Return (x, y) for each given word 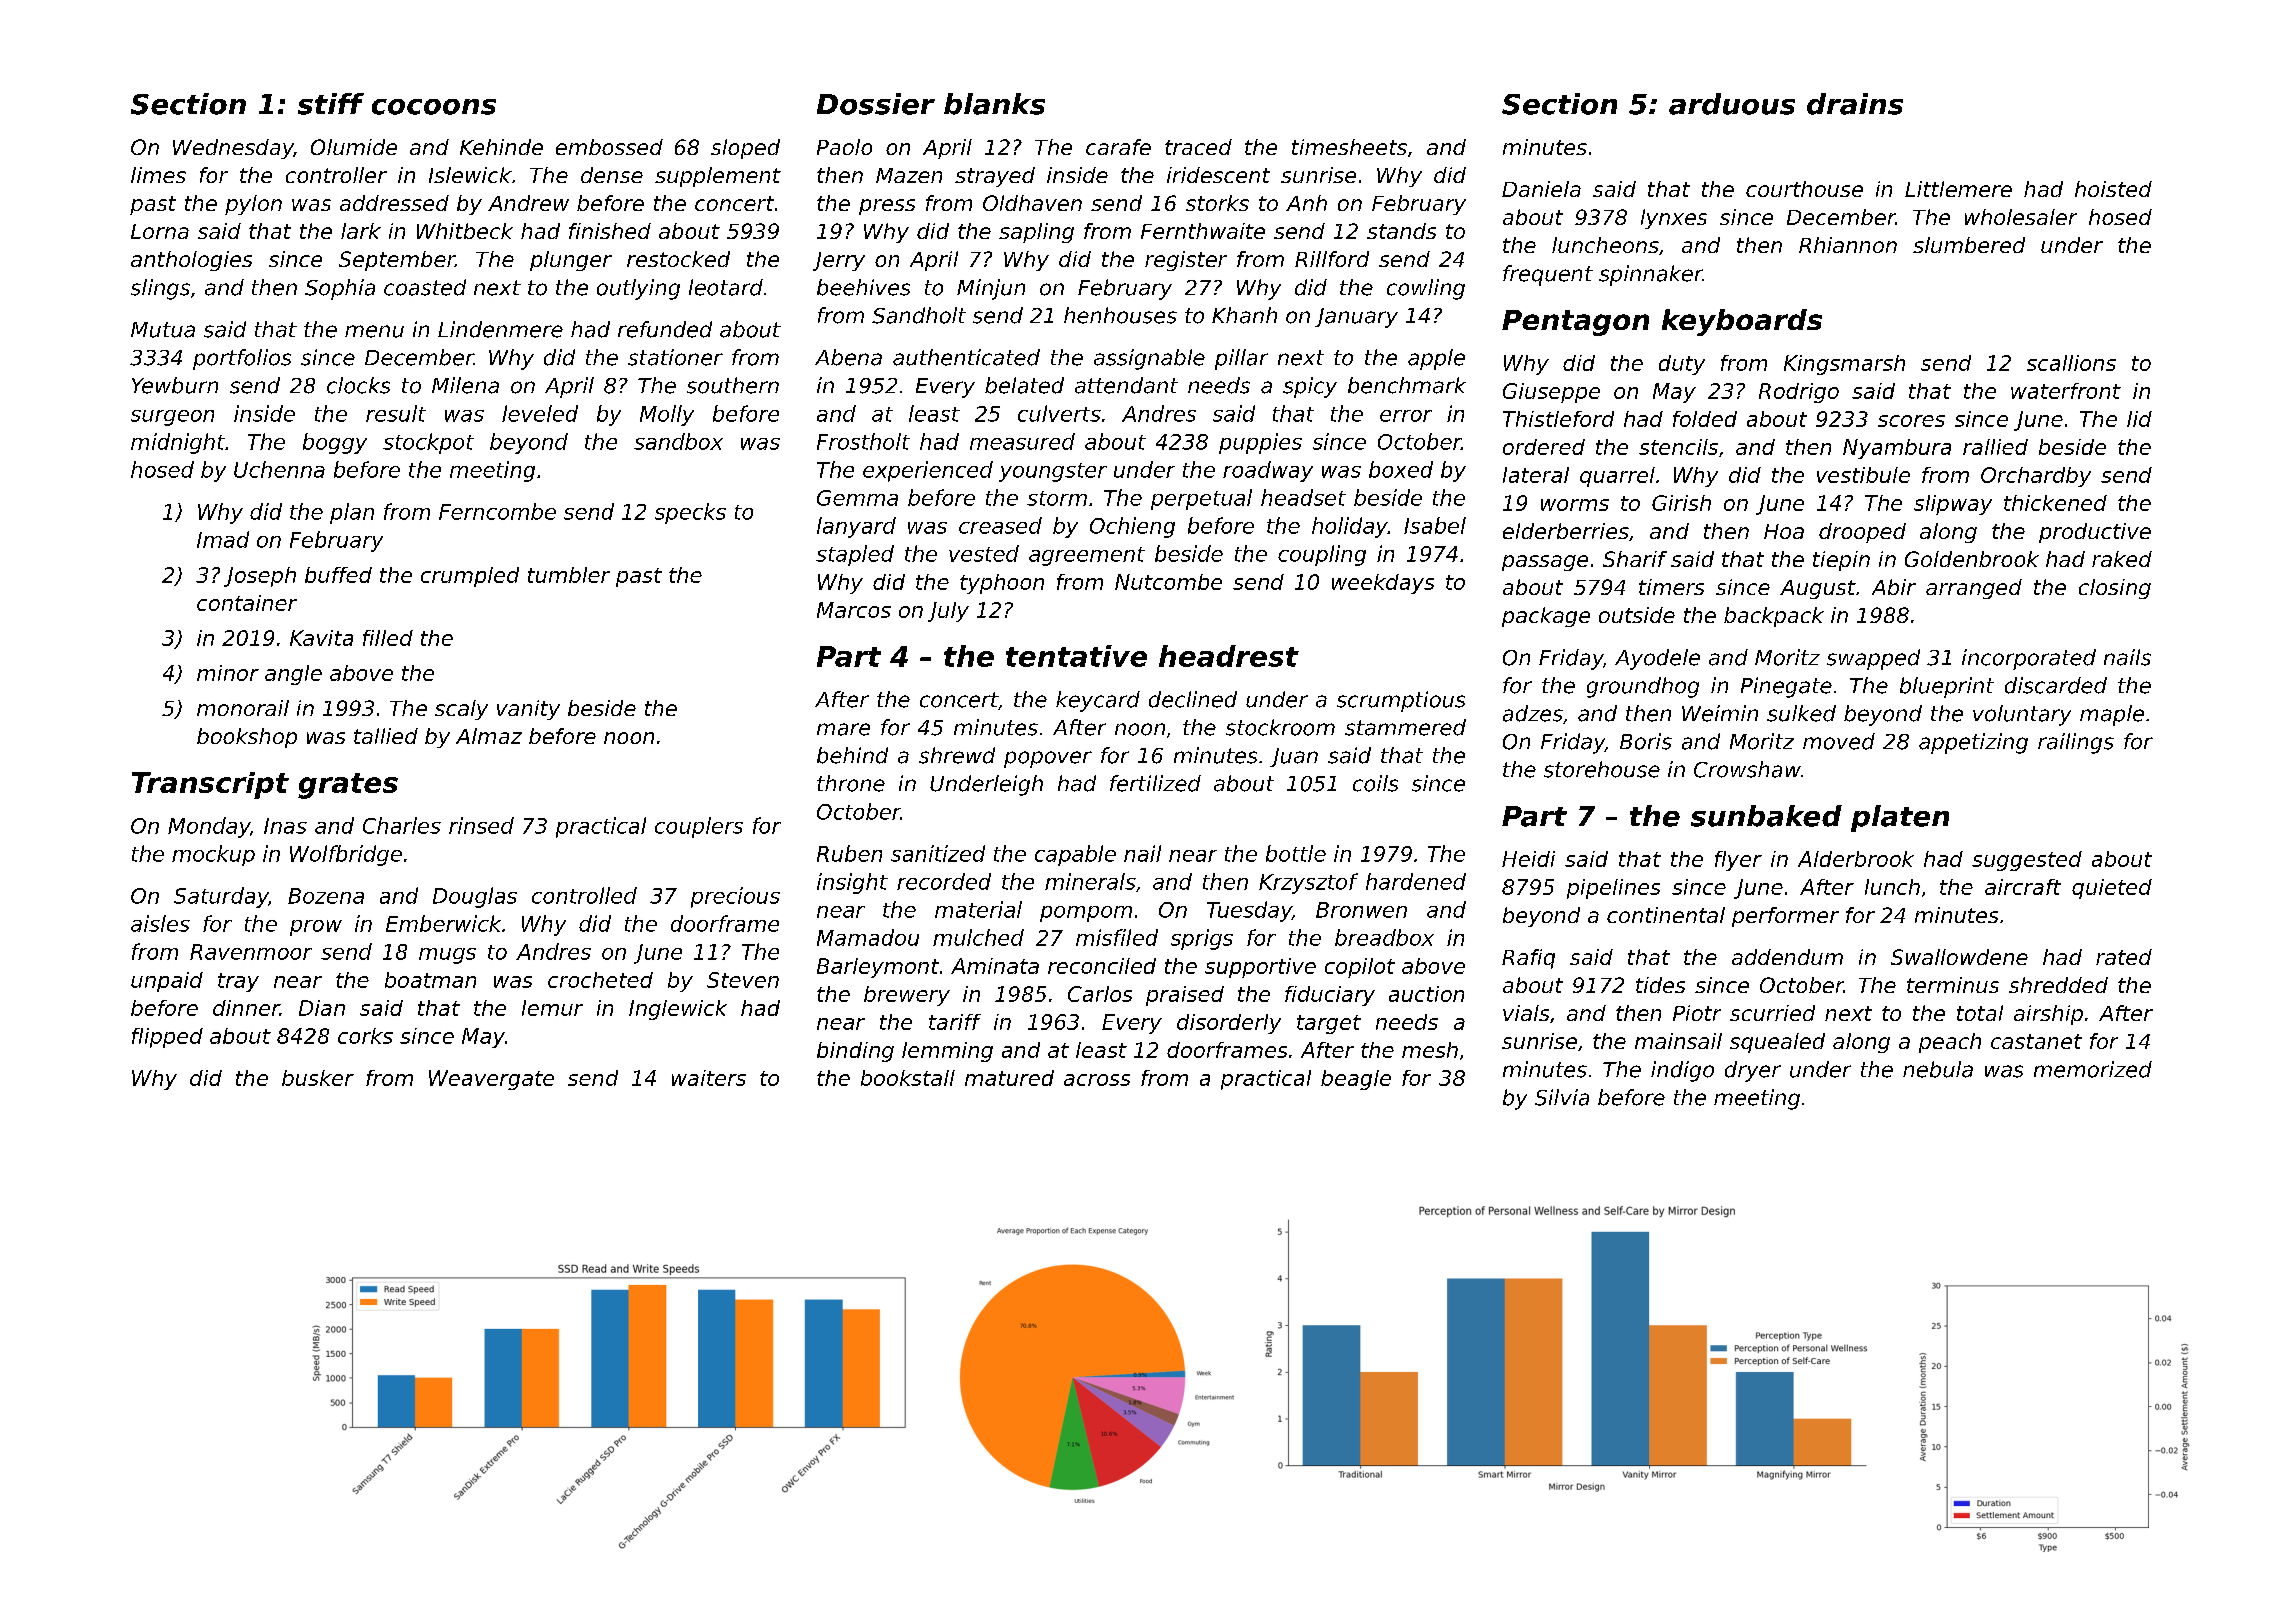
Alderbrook (1856, 859)
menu (374, 331)
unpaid (167, 982)
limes (158, 175)
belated (1024, 385)
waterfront (2066, 391)
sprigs (1202, 939)
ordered (1544, 447)
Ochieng (1132, 527)
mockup (213, 855)
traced (1198, 147)
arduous (1732, 104)
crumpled (470, 577)
